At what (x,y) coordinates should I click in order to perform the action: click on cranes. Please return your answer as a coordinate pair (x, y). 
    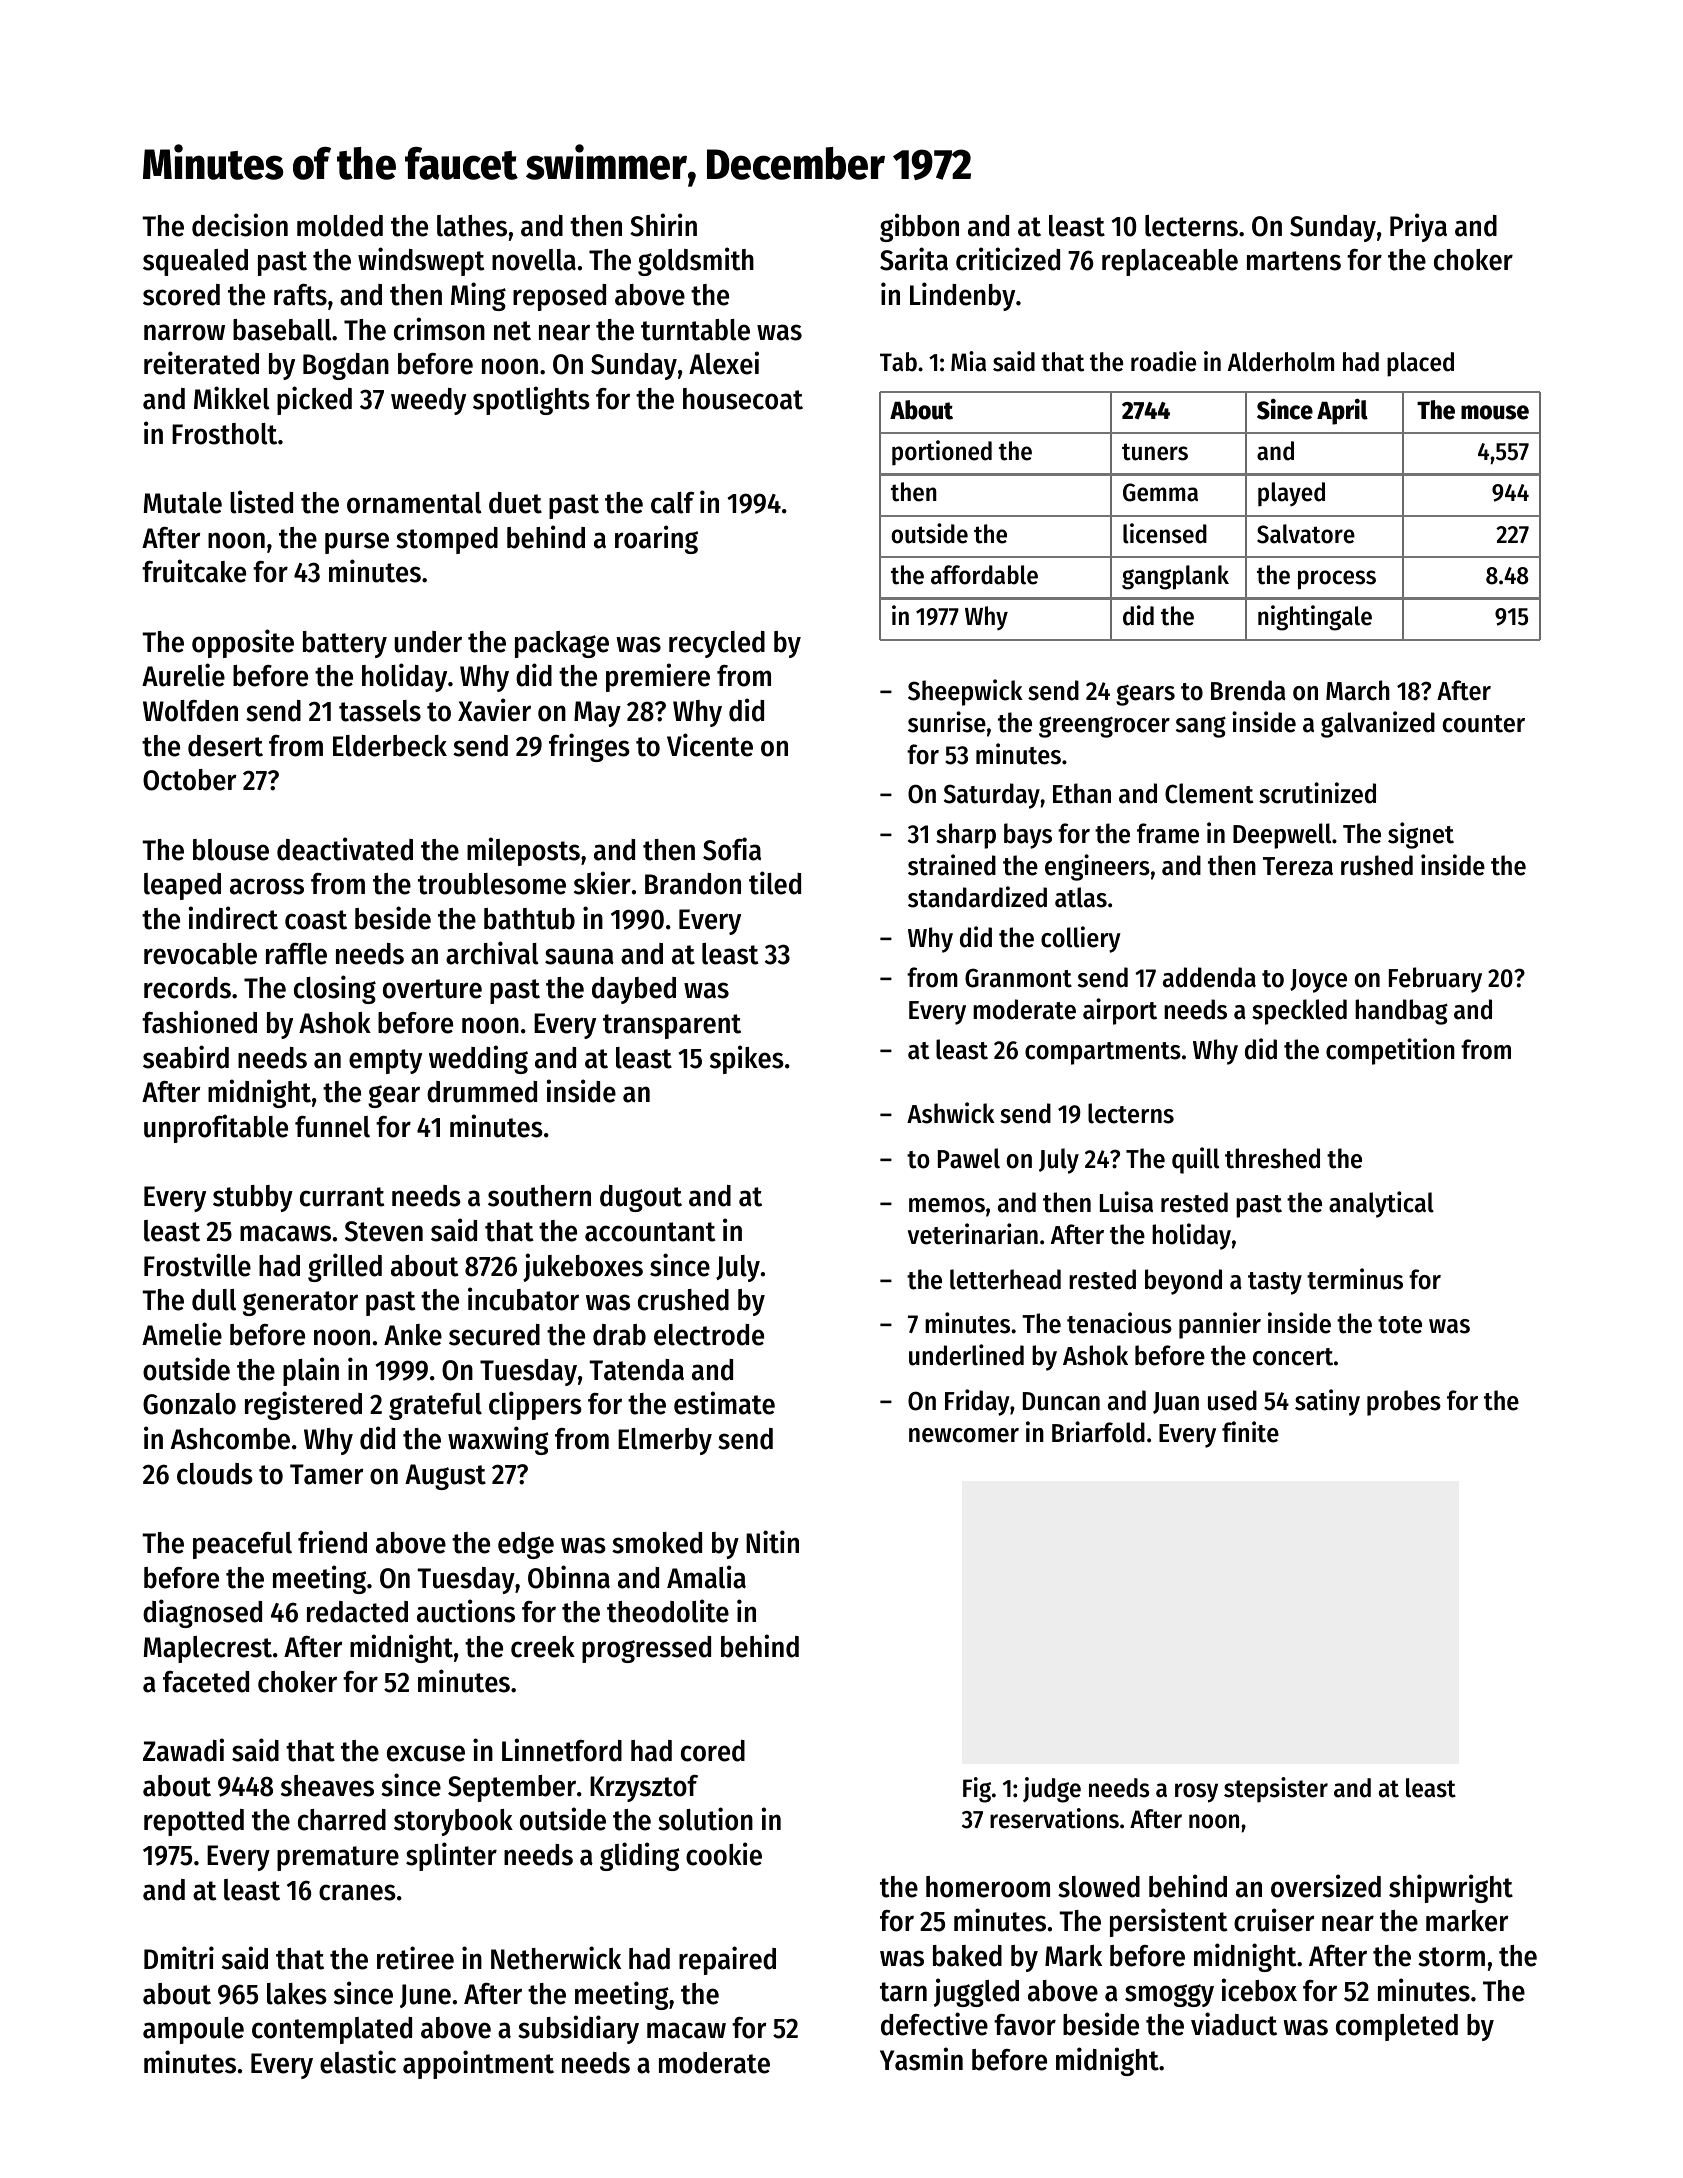
    Looking at the image, I should click on (357, 1892).
